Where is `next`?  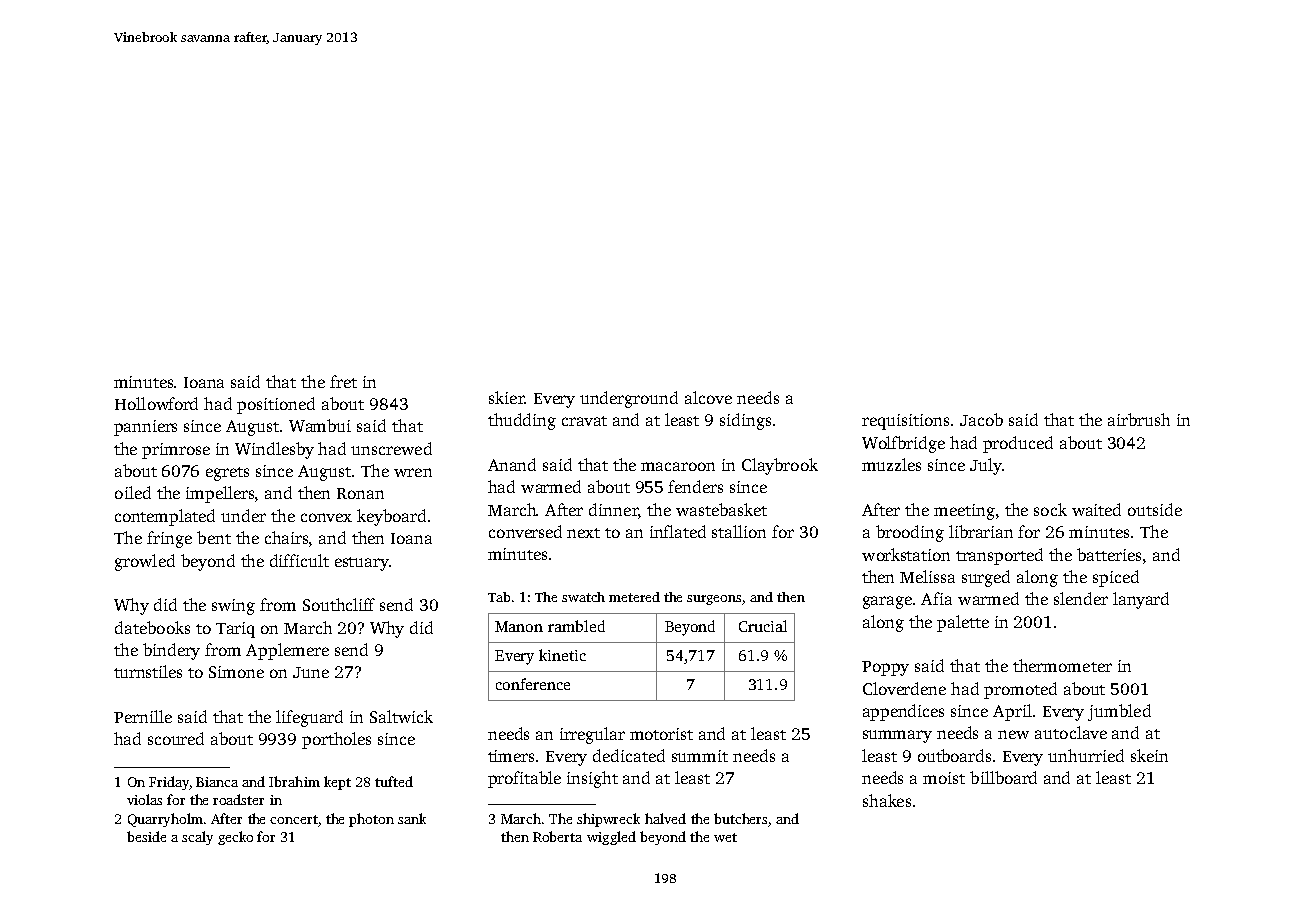
next is located at coordinates (583, 533).
